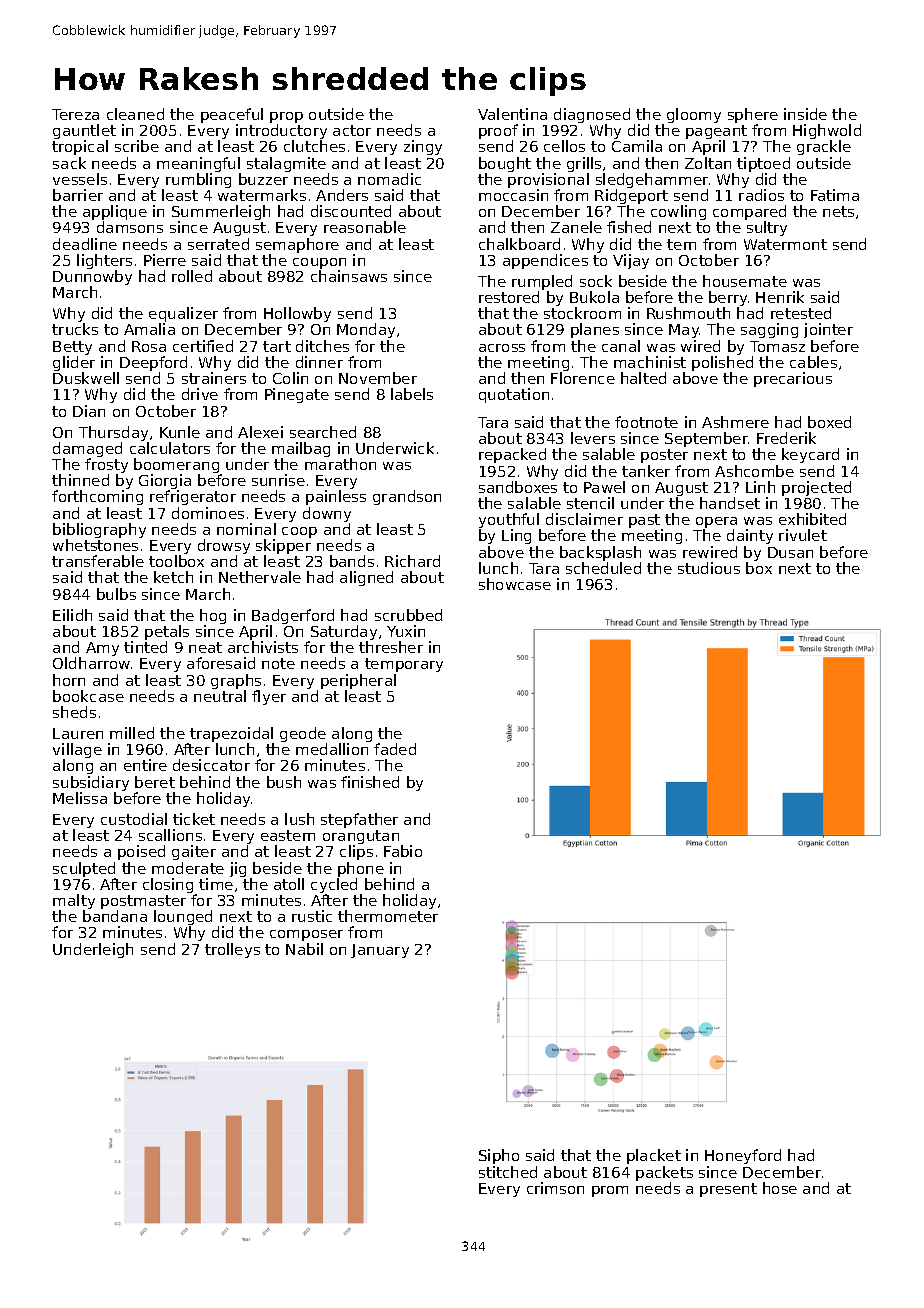  I want to click on Sipho, so click(499, 1156).
